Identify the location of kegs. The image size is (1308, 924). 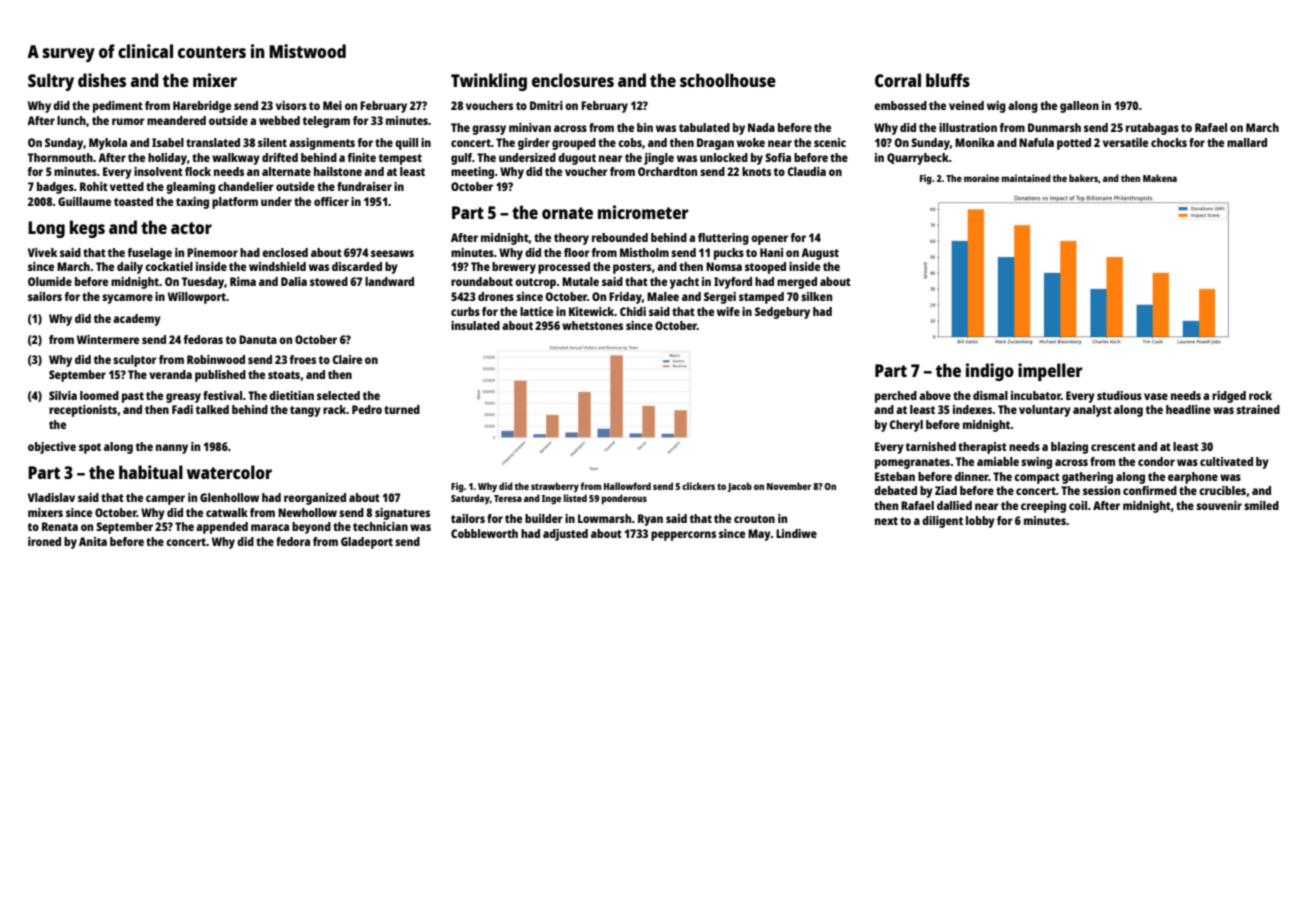
(87, 229).
